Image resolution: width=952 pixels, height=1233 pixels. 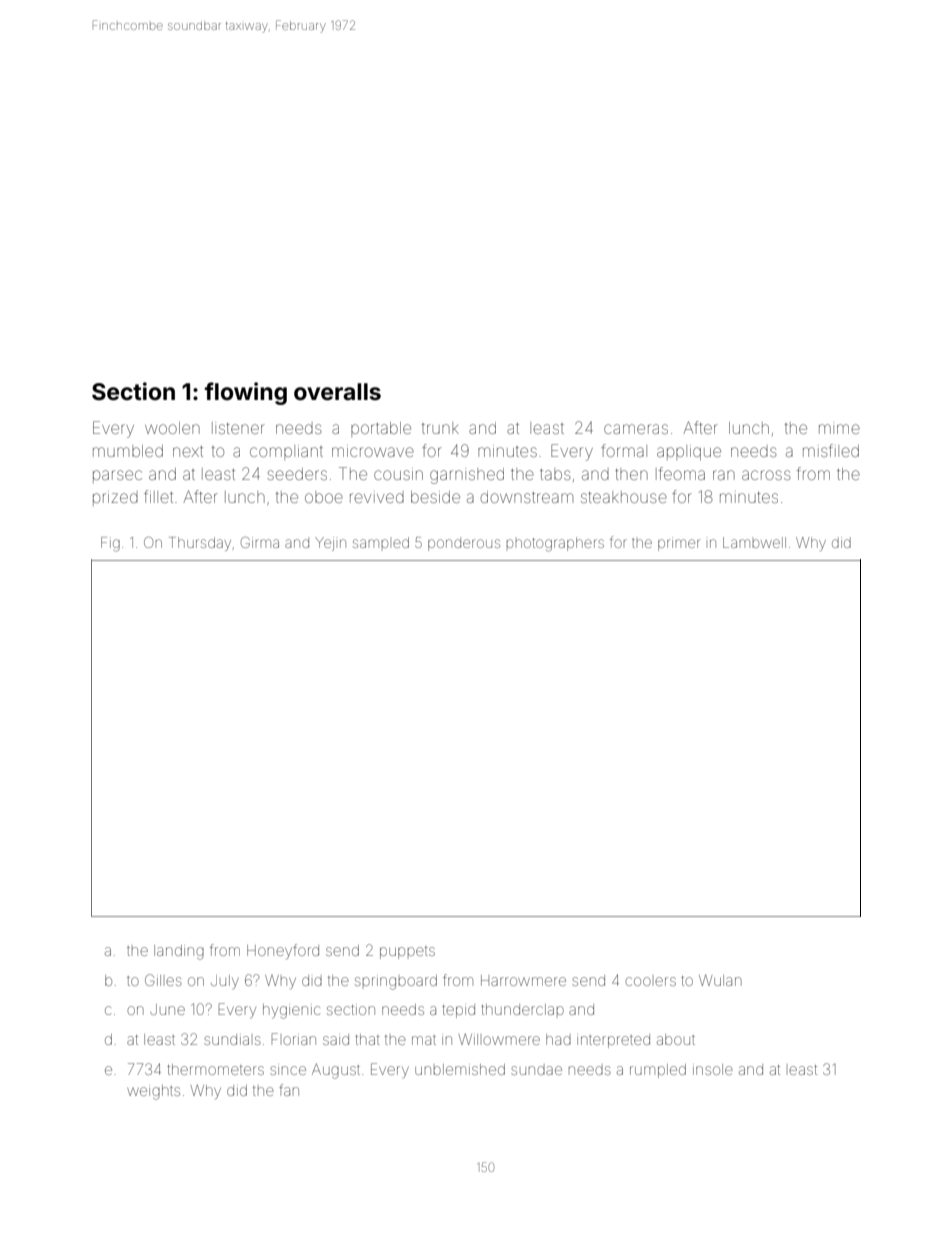 What do you see at coordinates (555, 544) in the screenshot?
I see `photographers` at bounding box center [555, 544].
